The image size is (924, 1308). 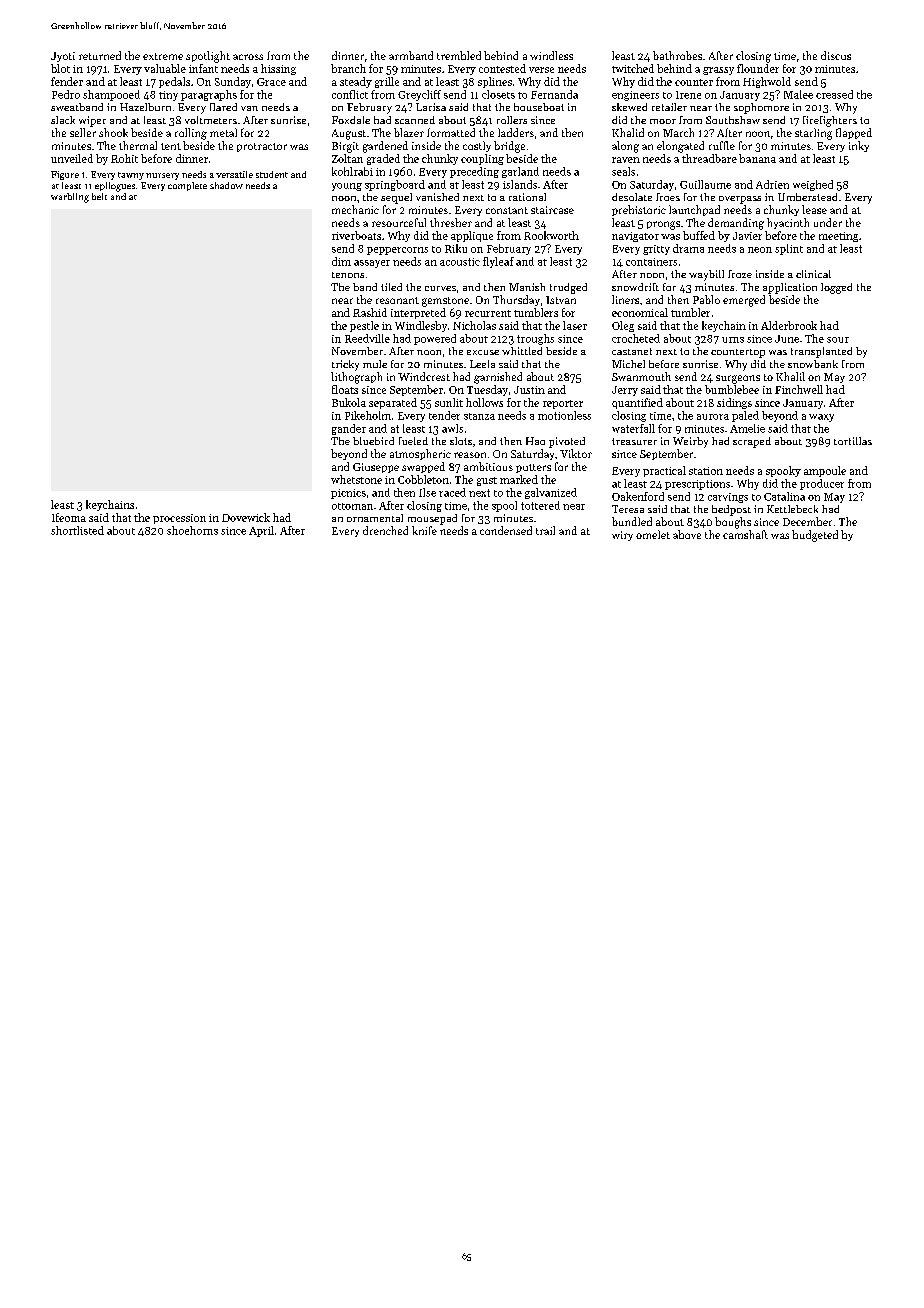 I want to click on shortlisted, so click(x=77, y=530).
